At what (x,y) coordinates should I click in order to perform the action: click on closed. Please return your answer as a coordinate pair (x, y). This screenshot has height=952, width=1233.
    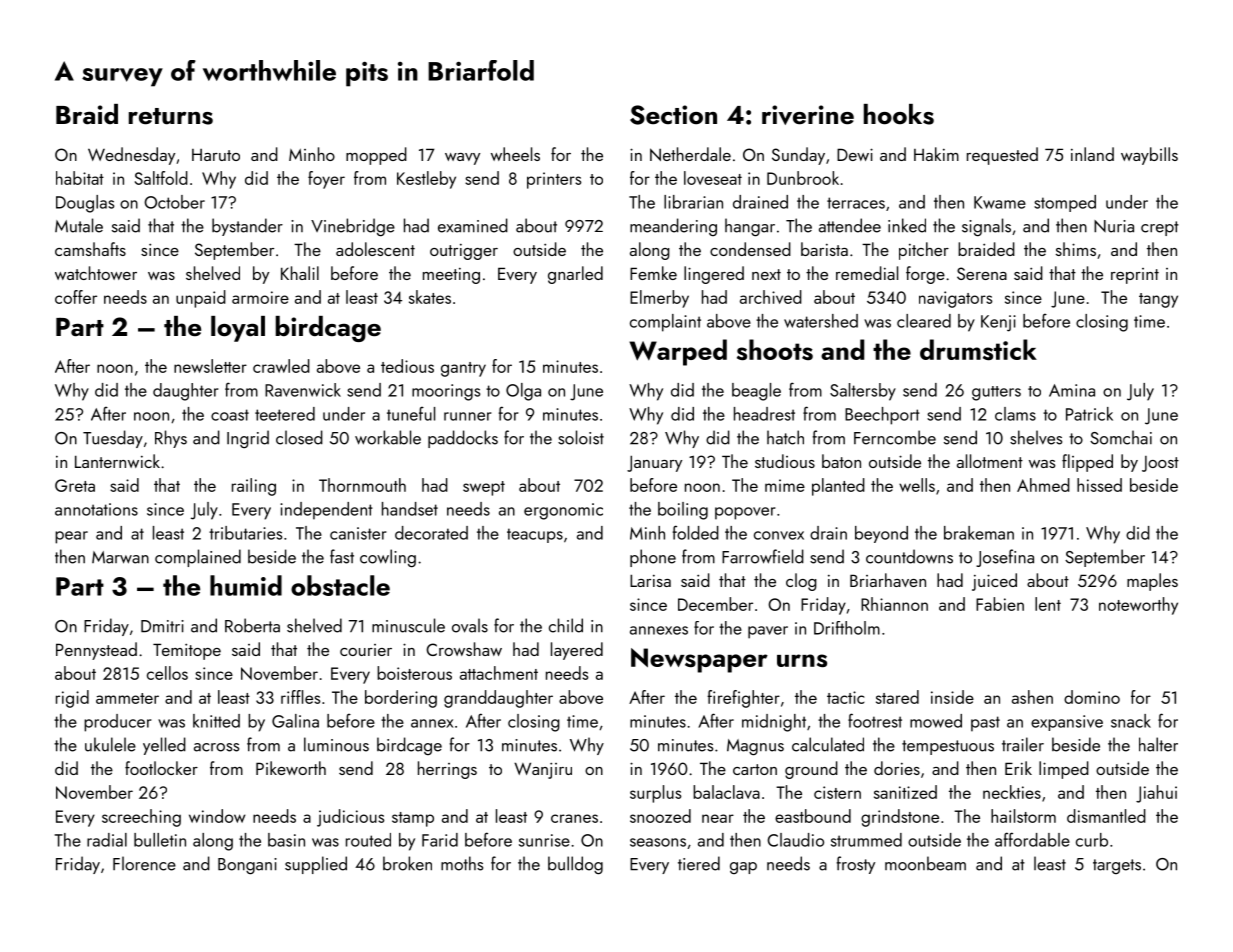
    Looking at the image, I should click on (299, 437).
